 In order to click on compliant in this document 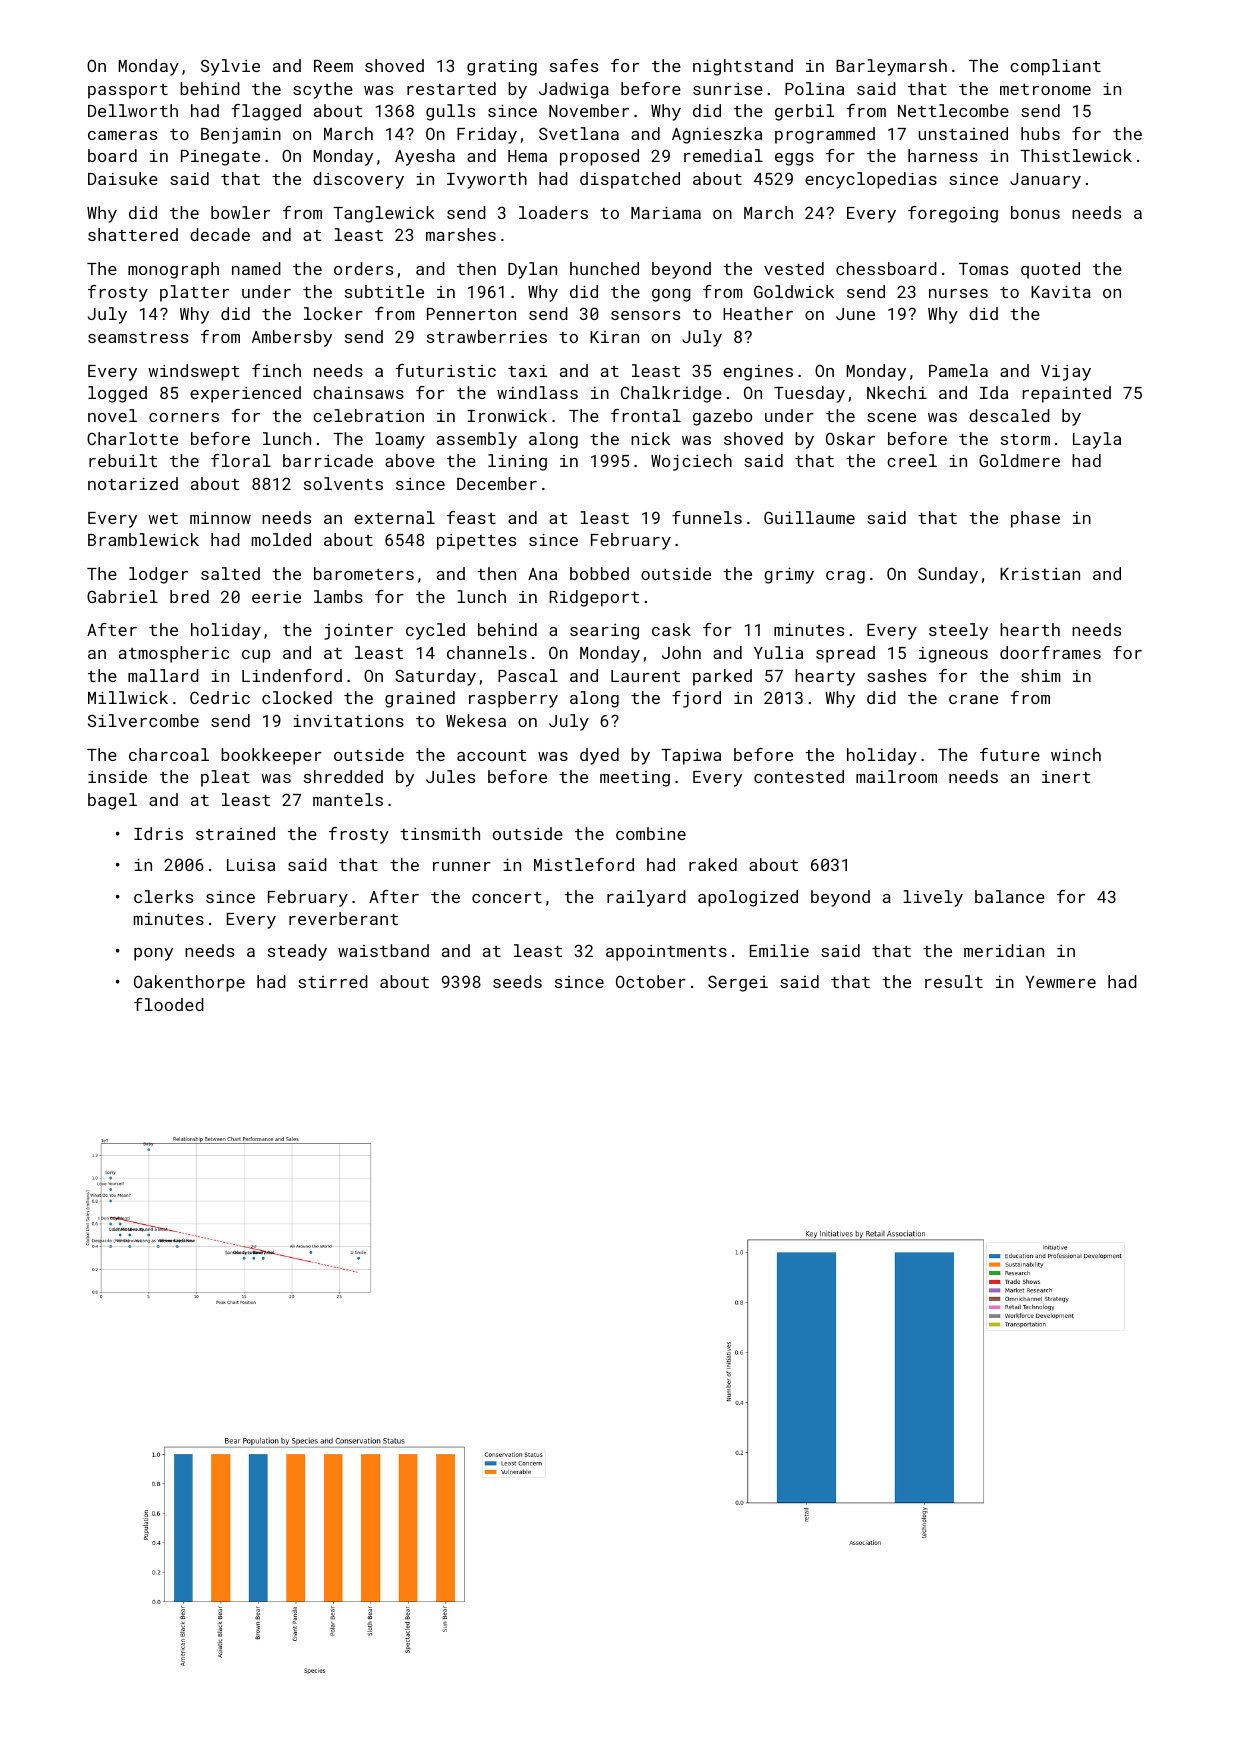, I will do `click(1055, 67)`.
